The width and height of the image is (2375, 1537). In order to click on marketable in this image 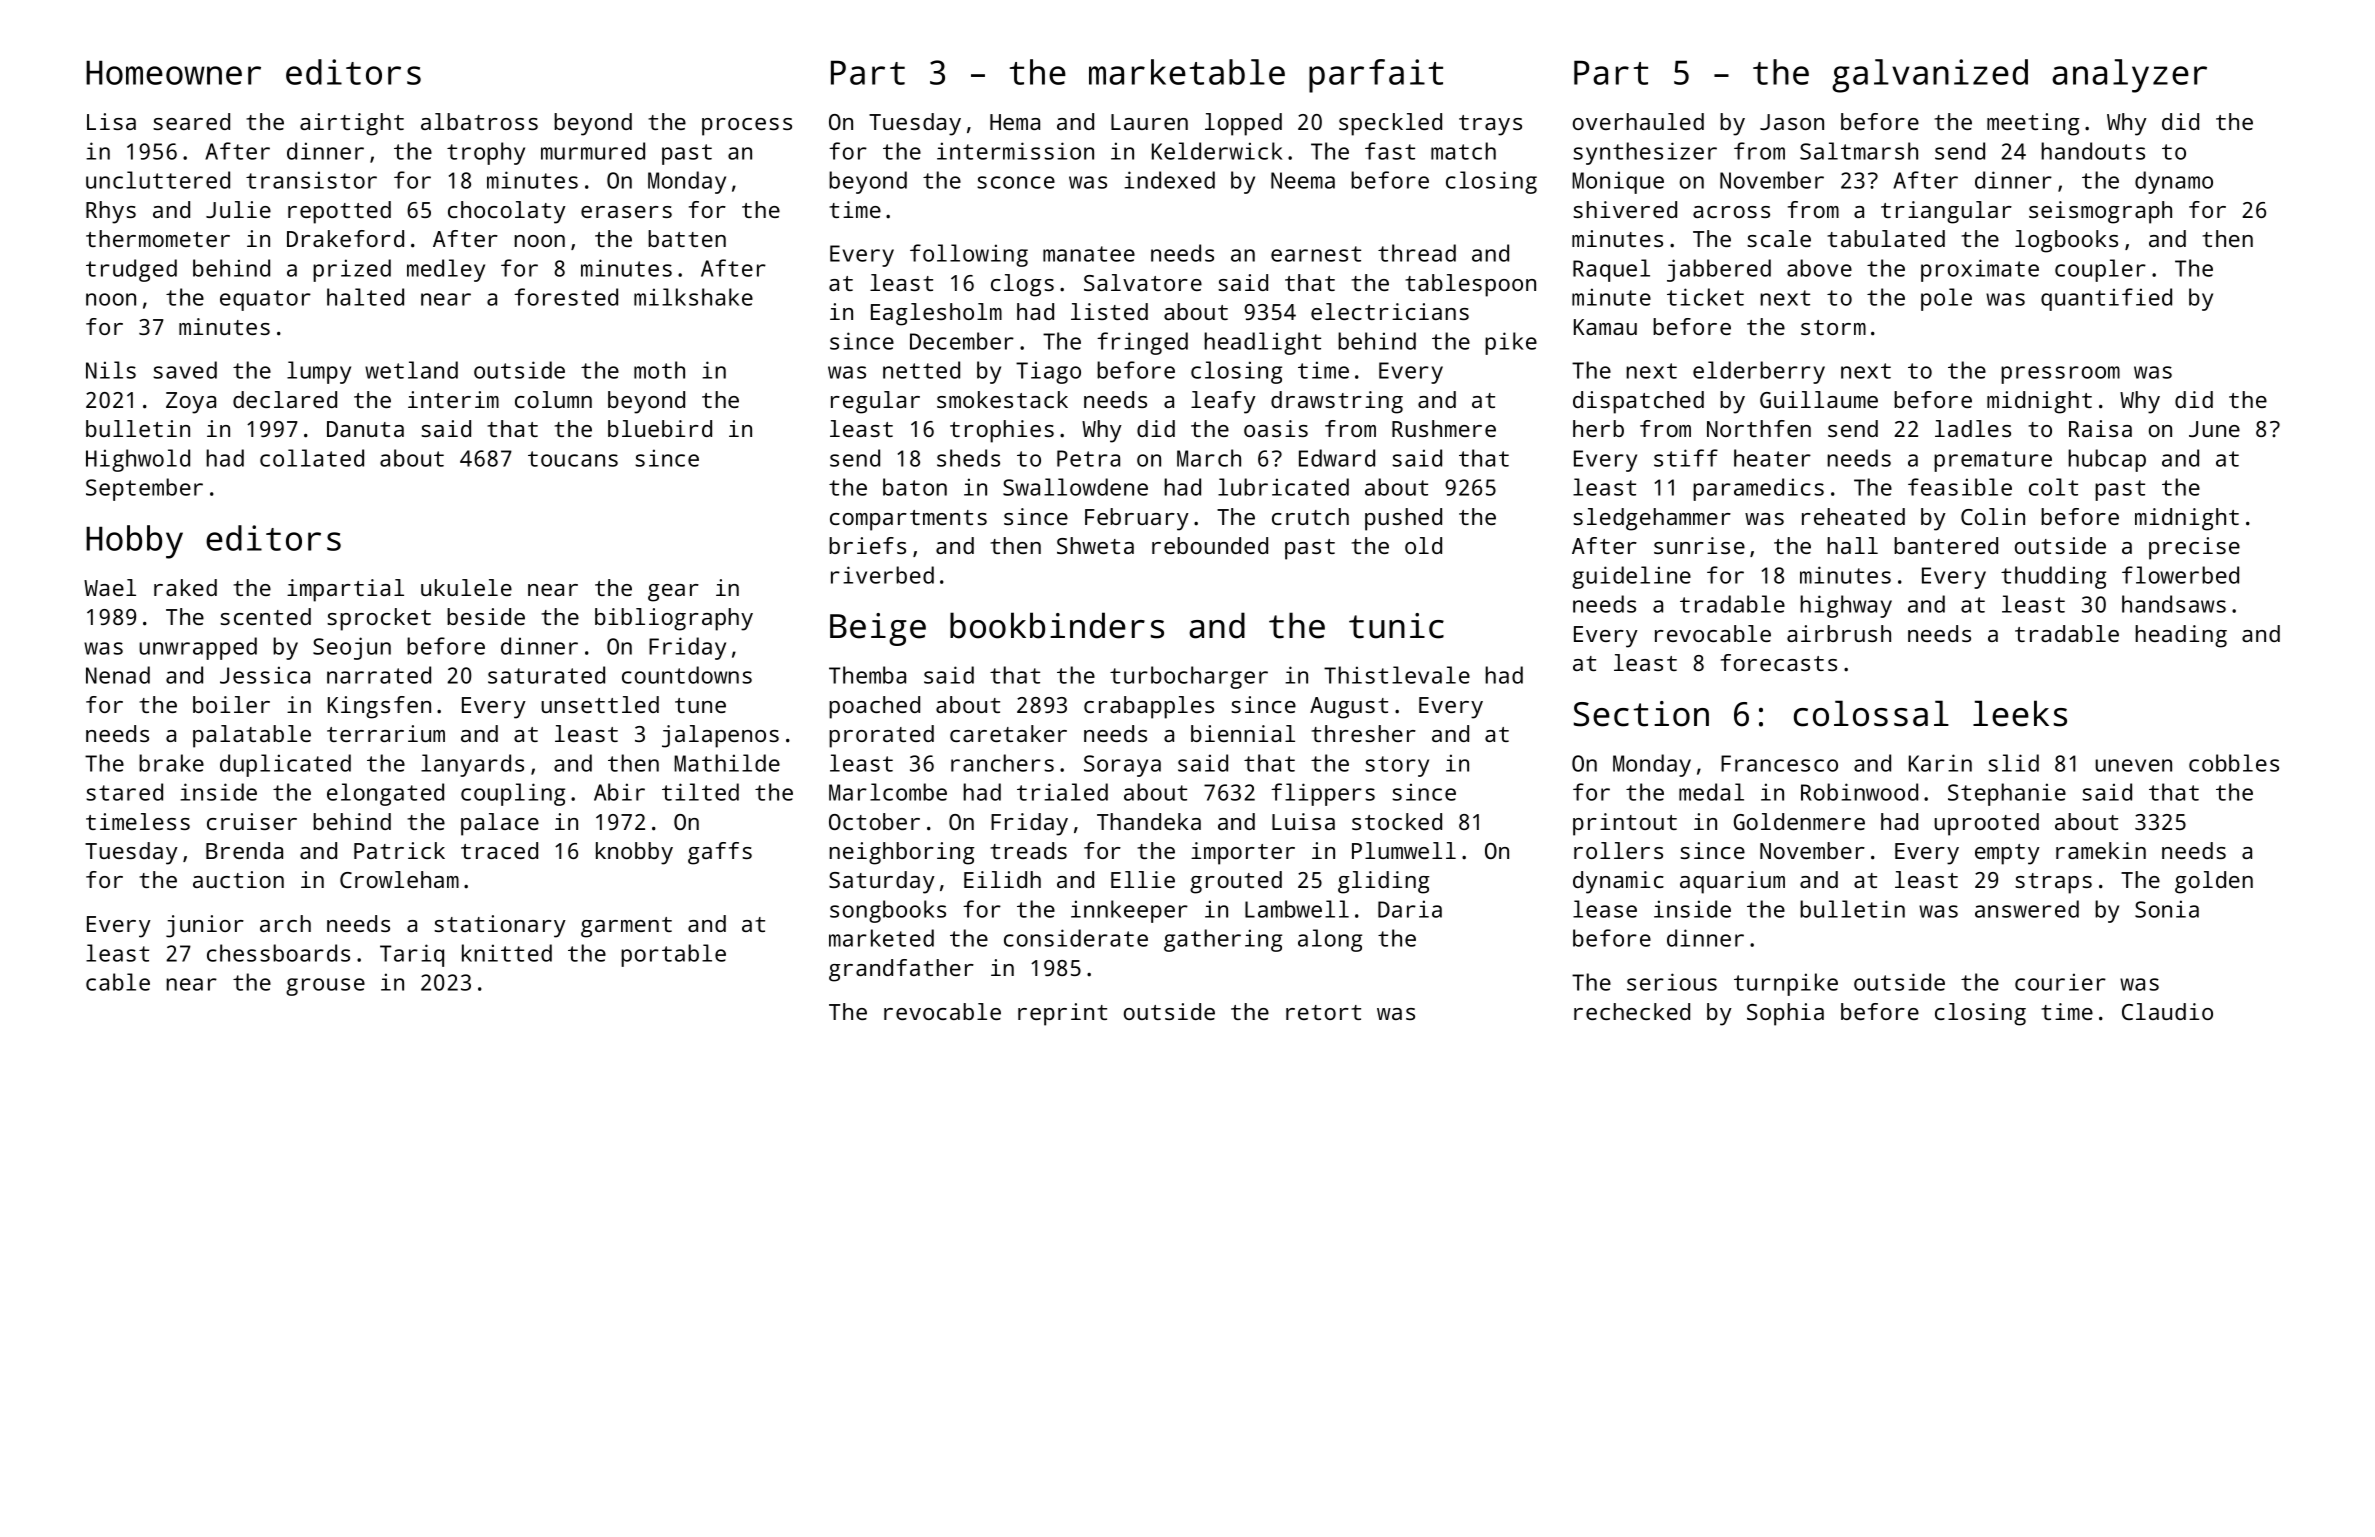, I will do `click(1187, 72)`.
